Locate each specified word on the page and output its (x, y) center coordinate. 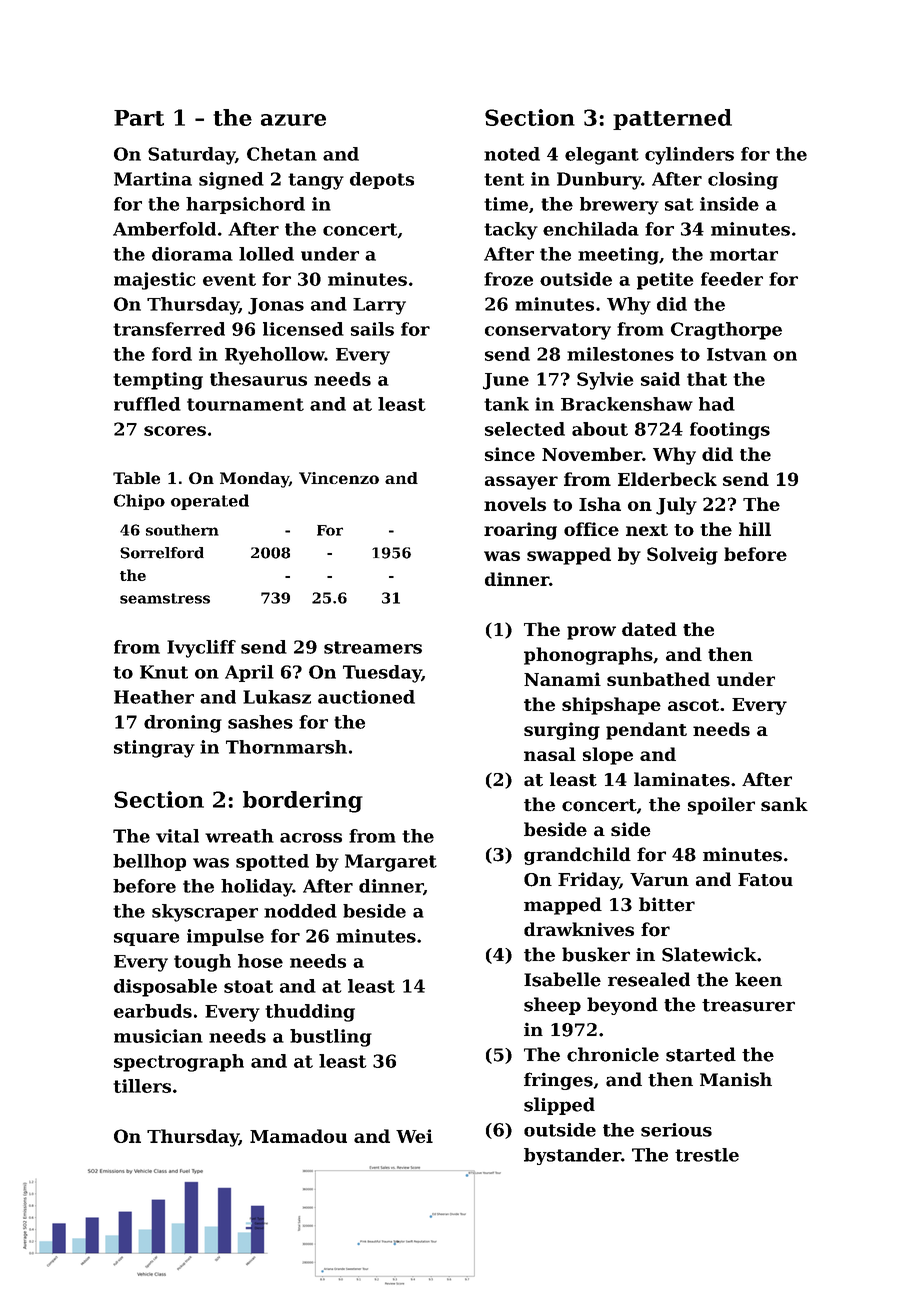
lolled (266, 254)
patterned (672, 119)
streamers (373, 647)
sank (784, 804)
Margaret (391, 863)
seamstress (165, 598)
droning (183, 724)
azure (293, 120)
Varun (659, 879)
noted (512, 154)
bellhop (149, 862)
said (660, 379)
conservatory (548, 331)
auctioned (366, 697)
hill (755, 529)
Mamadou (298, 1136)
